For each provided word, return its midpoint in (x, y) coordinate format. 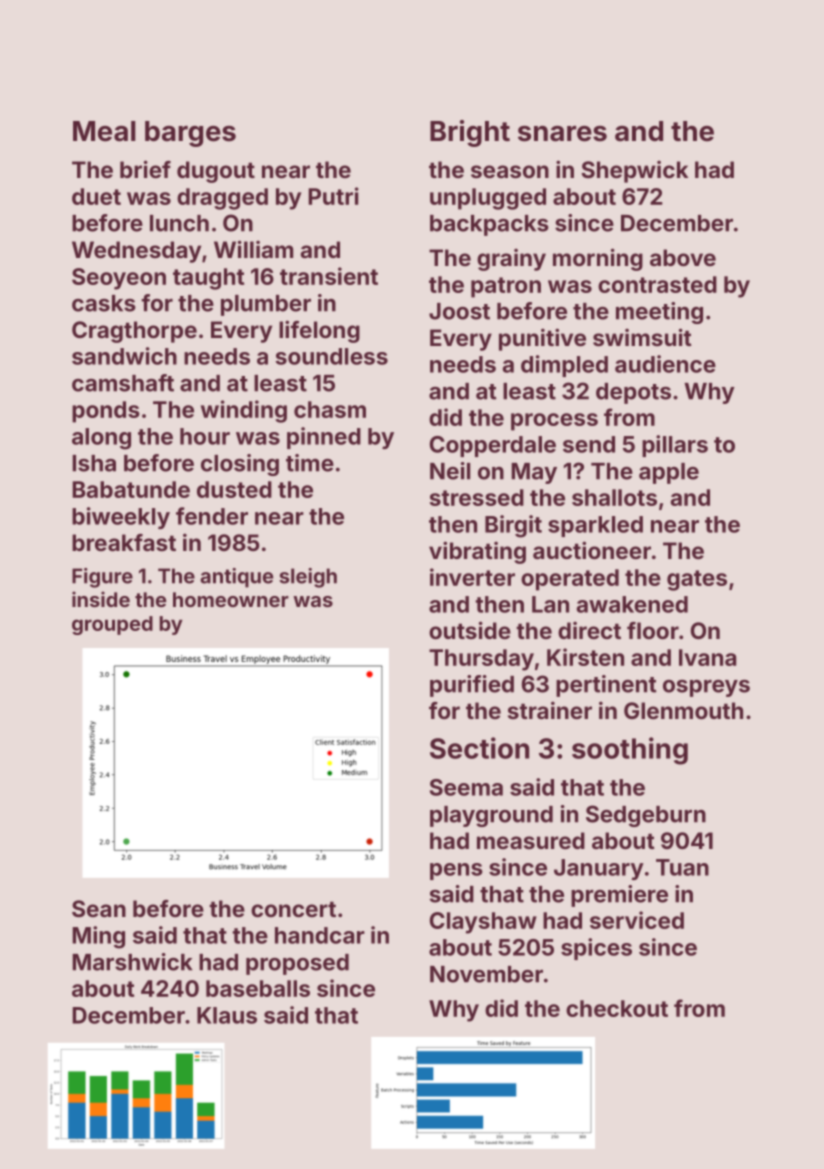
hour (205, 436)
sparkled (595, 526)
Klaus (227, 1015)
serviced (637, 920)
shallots (614, 497)
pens (456, 871)
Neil (450, 471)
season (510, 171)
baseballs (258, 988)
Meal (104, 131)
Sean (99, 908)
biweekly (121, 518)
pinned (324, 438)
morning (598, 259)
